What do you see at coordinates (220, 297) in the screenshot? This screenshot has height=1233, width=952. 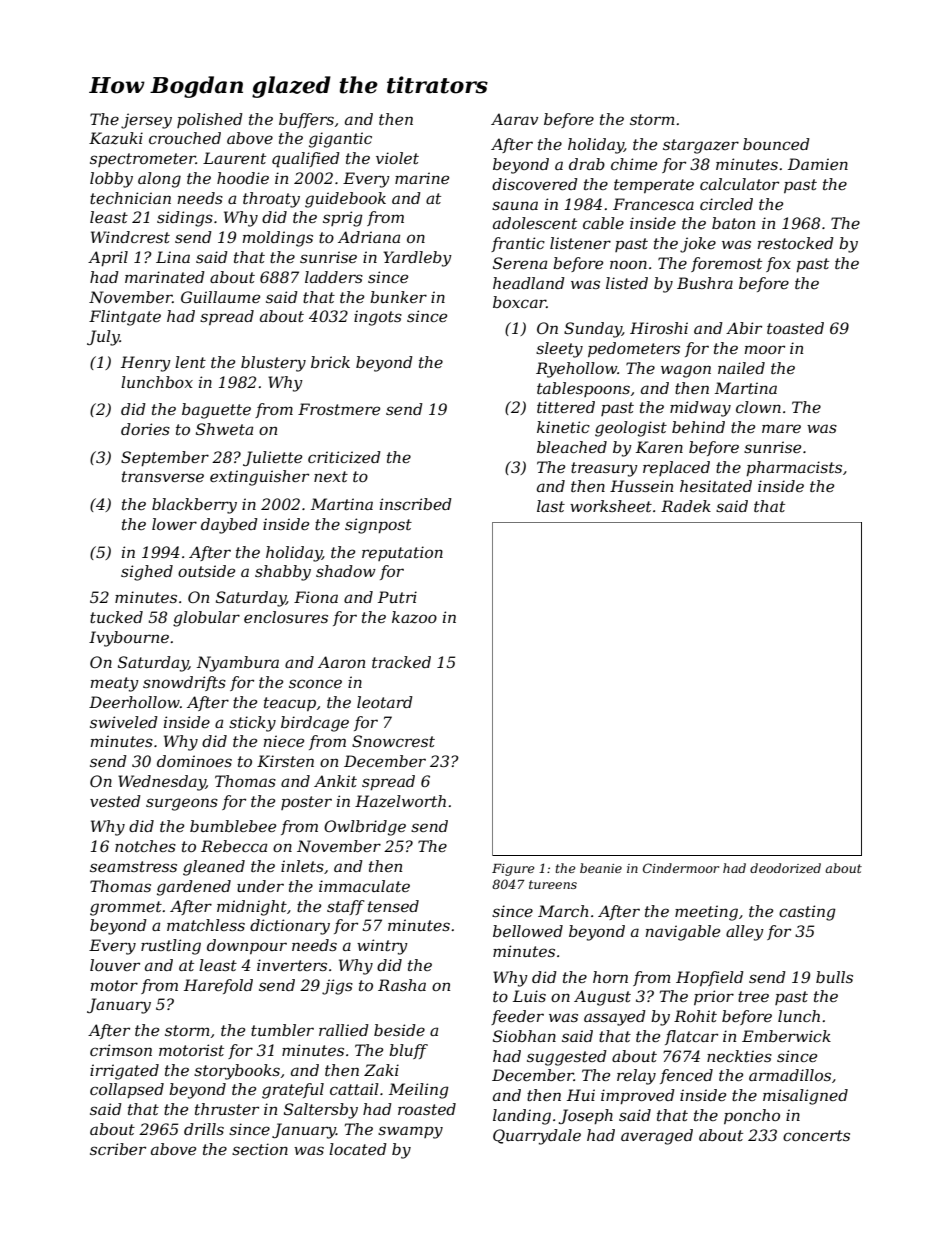 I see `Guillaume` at bounding box center [220, 297].
